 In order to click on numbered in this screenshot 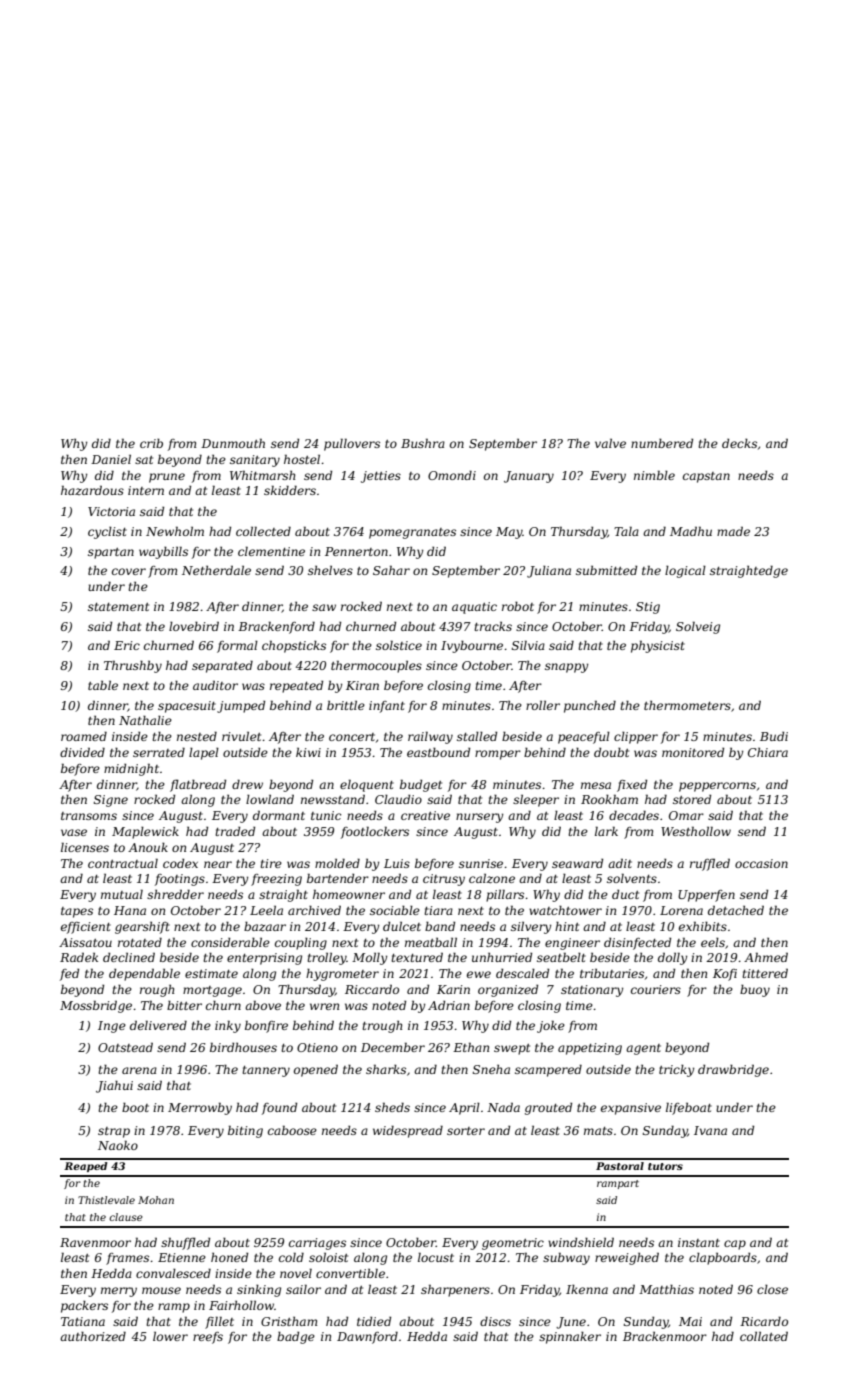, I will do `click(662, 443)`.
